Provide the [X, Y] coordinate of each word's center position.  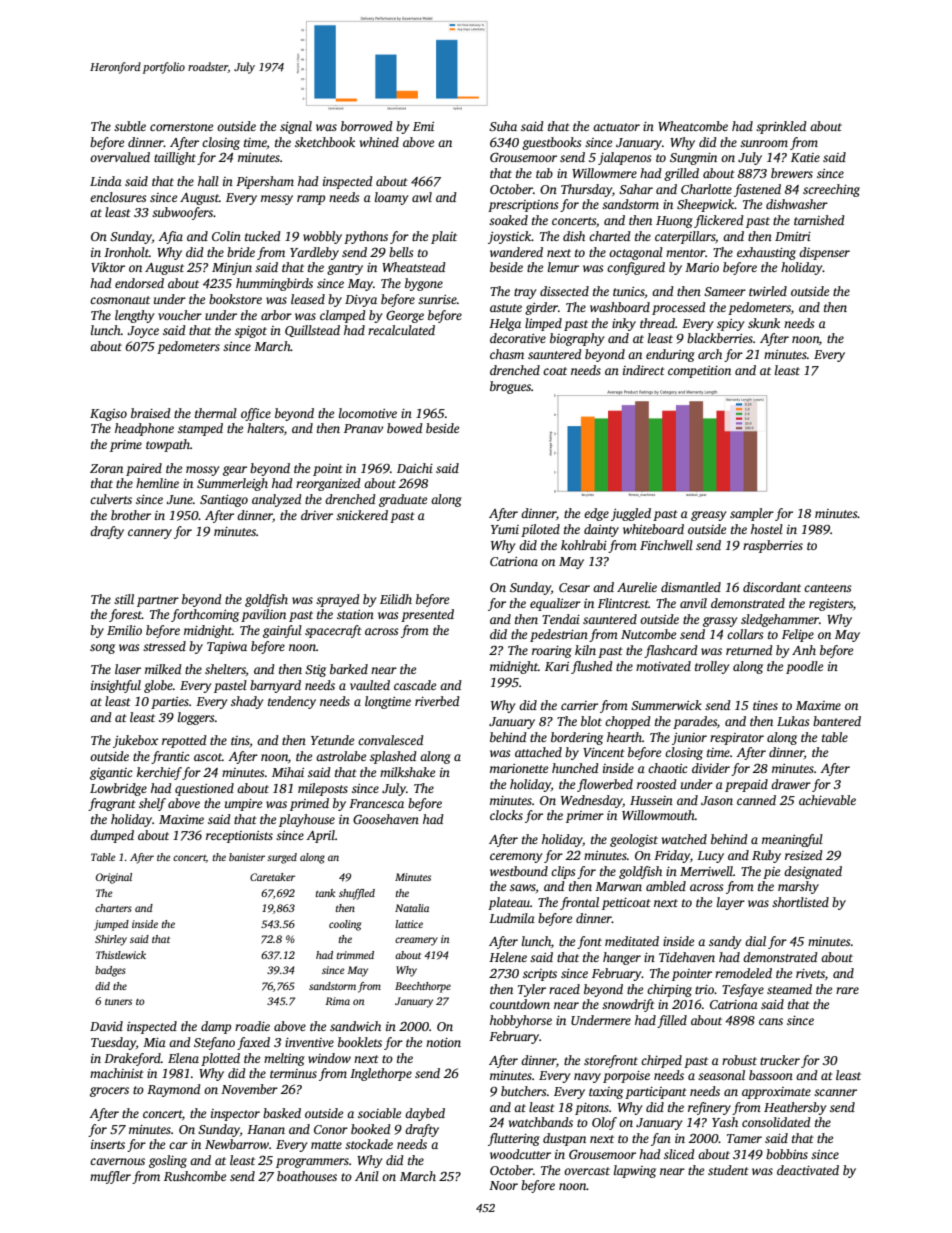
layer [731, 903]
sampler [752, 514]
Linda [106, 181]
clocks [506, 815]
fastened [757, 190]
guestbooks [551, 143]
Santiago [224, 501]
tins [240, 740]
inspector [235, 1115]
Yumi [505, 529]
